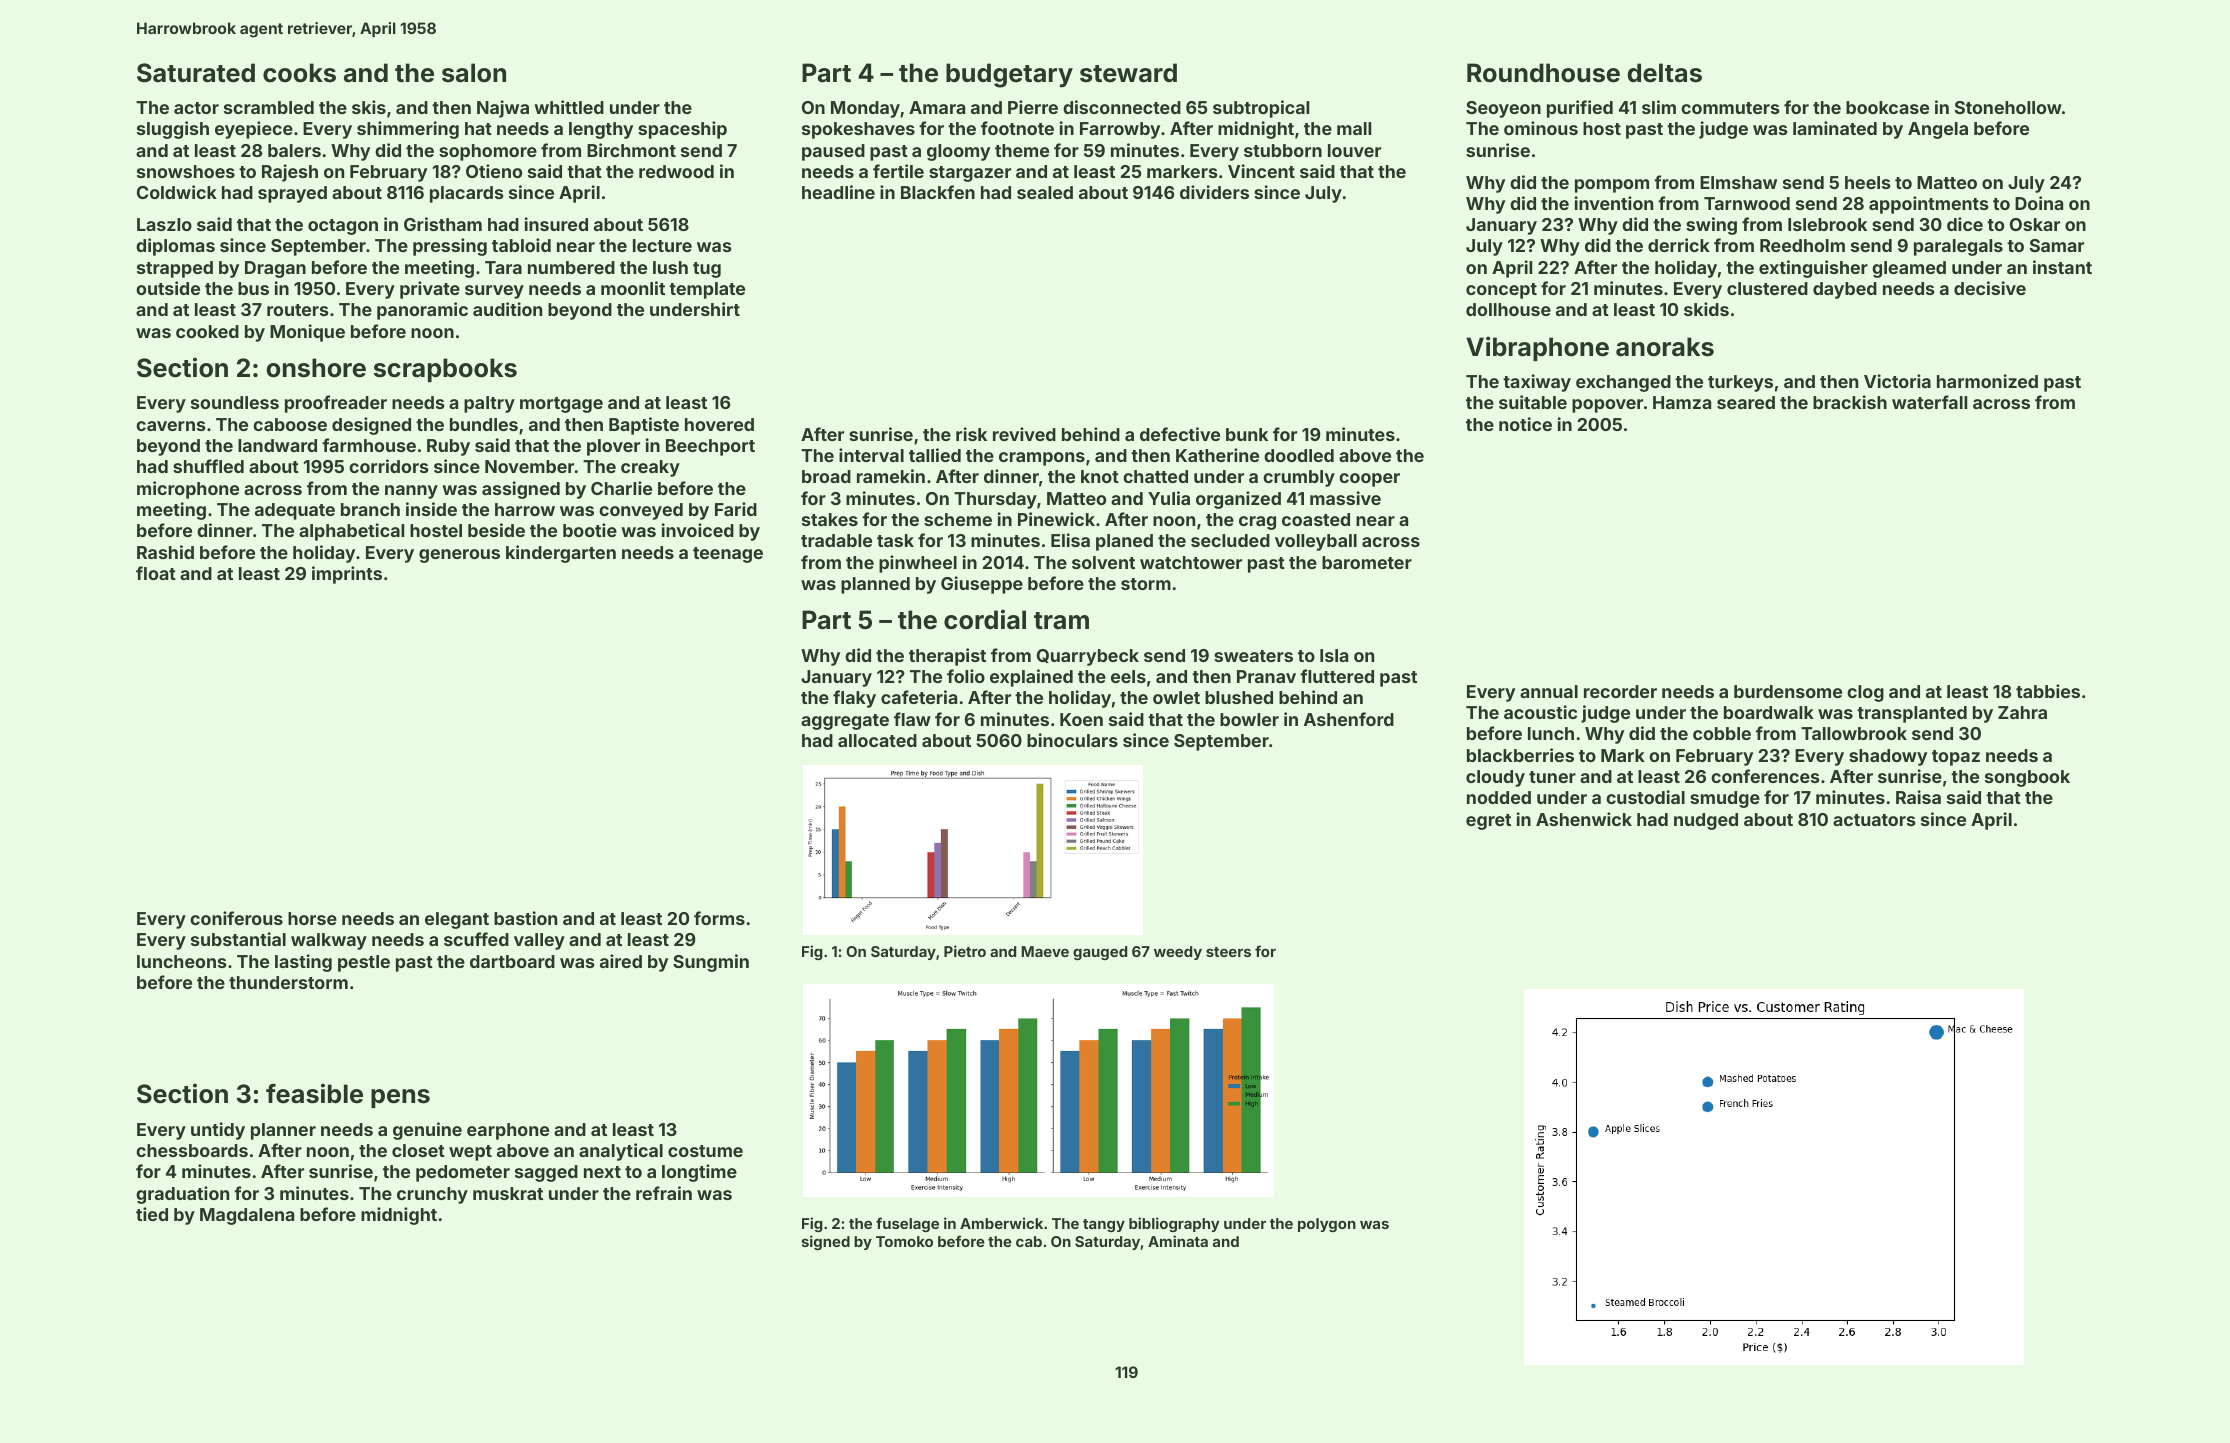 This screenshot has width=2230, height=1443. I want to click on forms, so click(719, 918).
